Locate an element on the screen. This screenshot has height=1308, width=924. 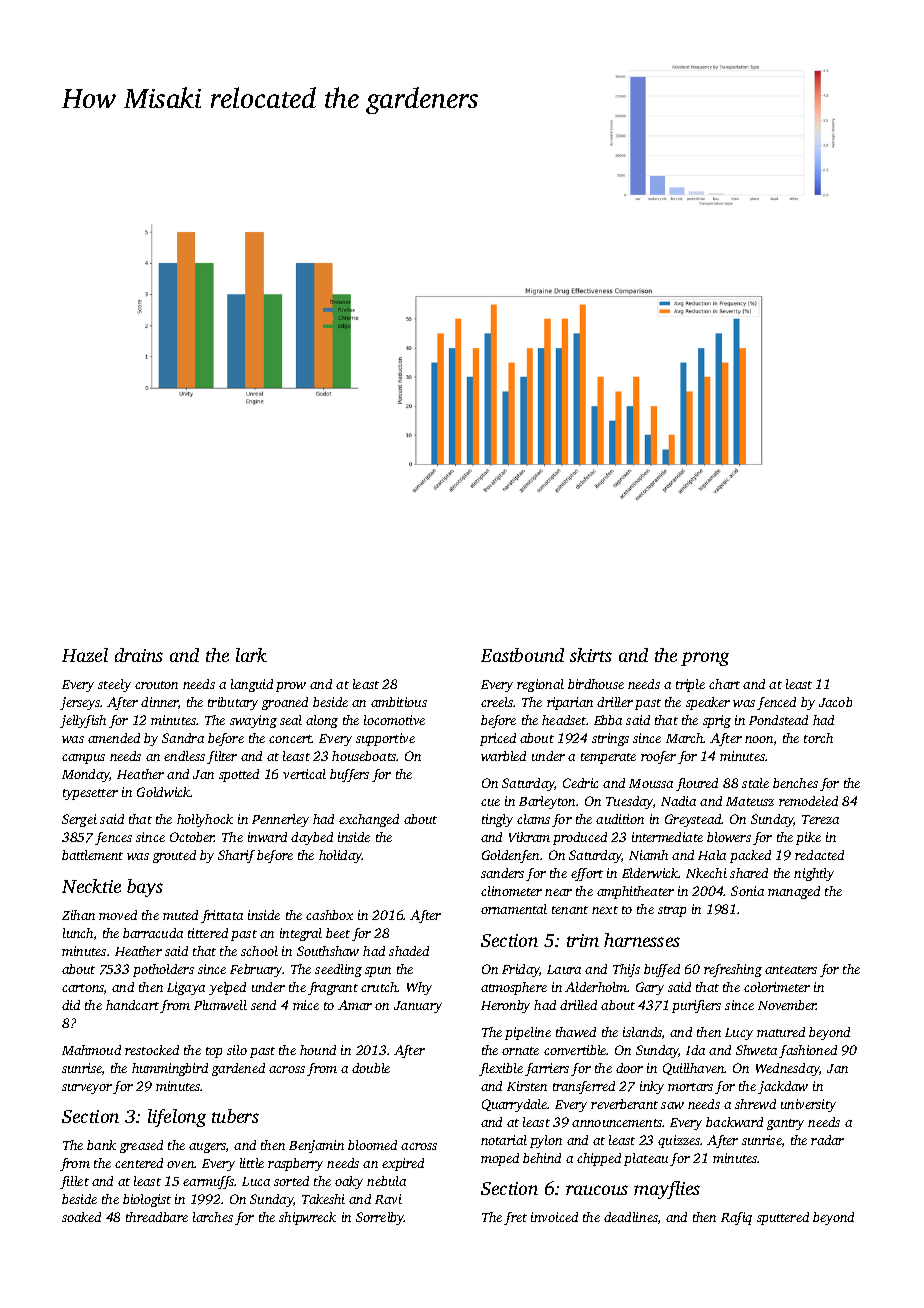
lunch is located at coordinates (78, 933).
